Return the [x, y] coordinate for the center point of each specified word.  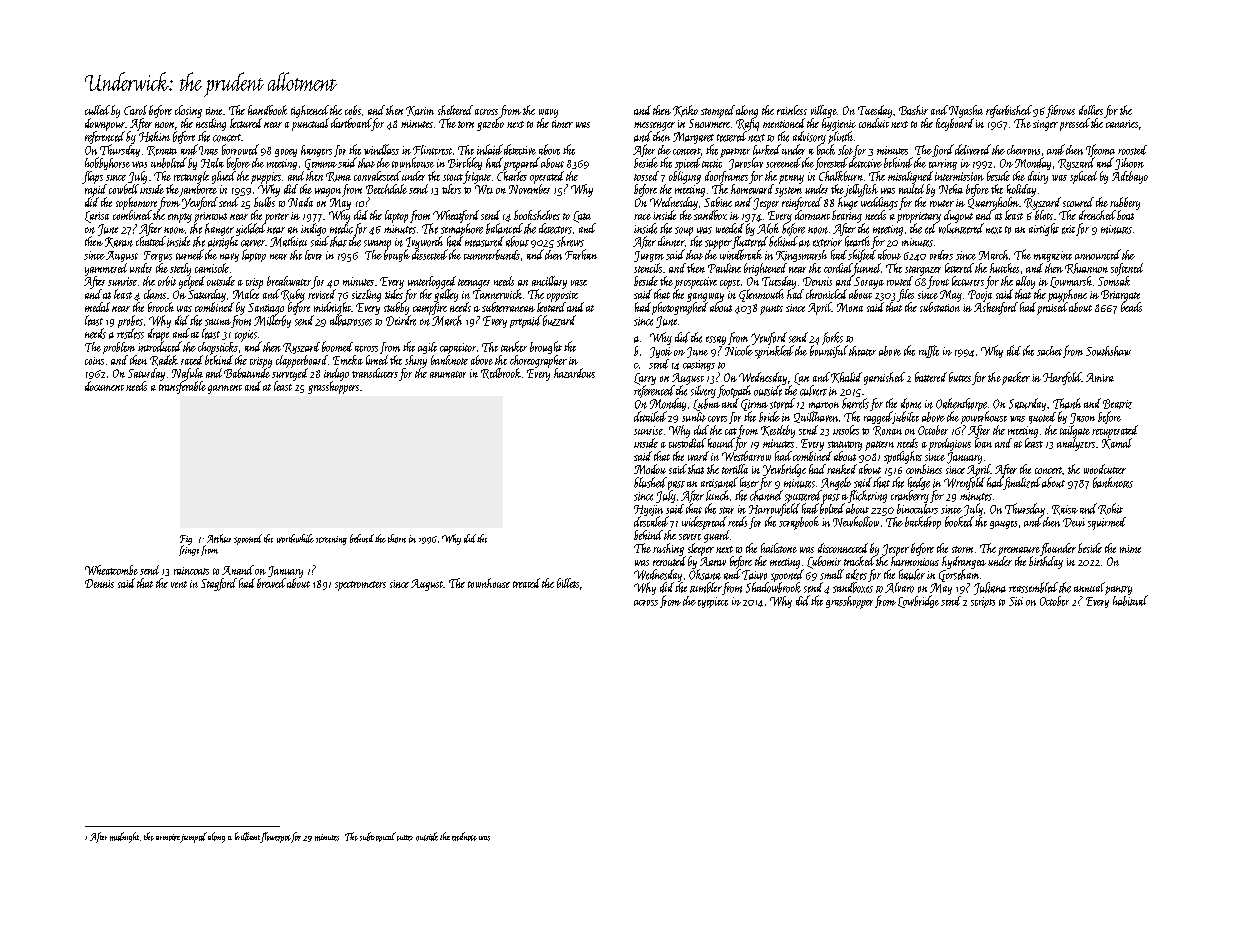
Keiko [685, 111]
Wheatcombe [111, 570]
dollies [1091, 110]
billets [568, 583]
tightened [310, 111]
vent [179, 584]
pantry [1118, 590]
